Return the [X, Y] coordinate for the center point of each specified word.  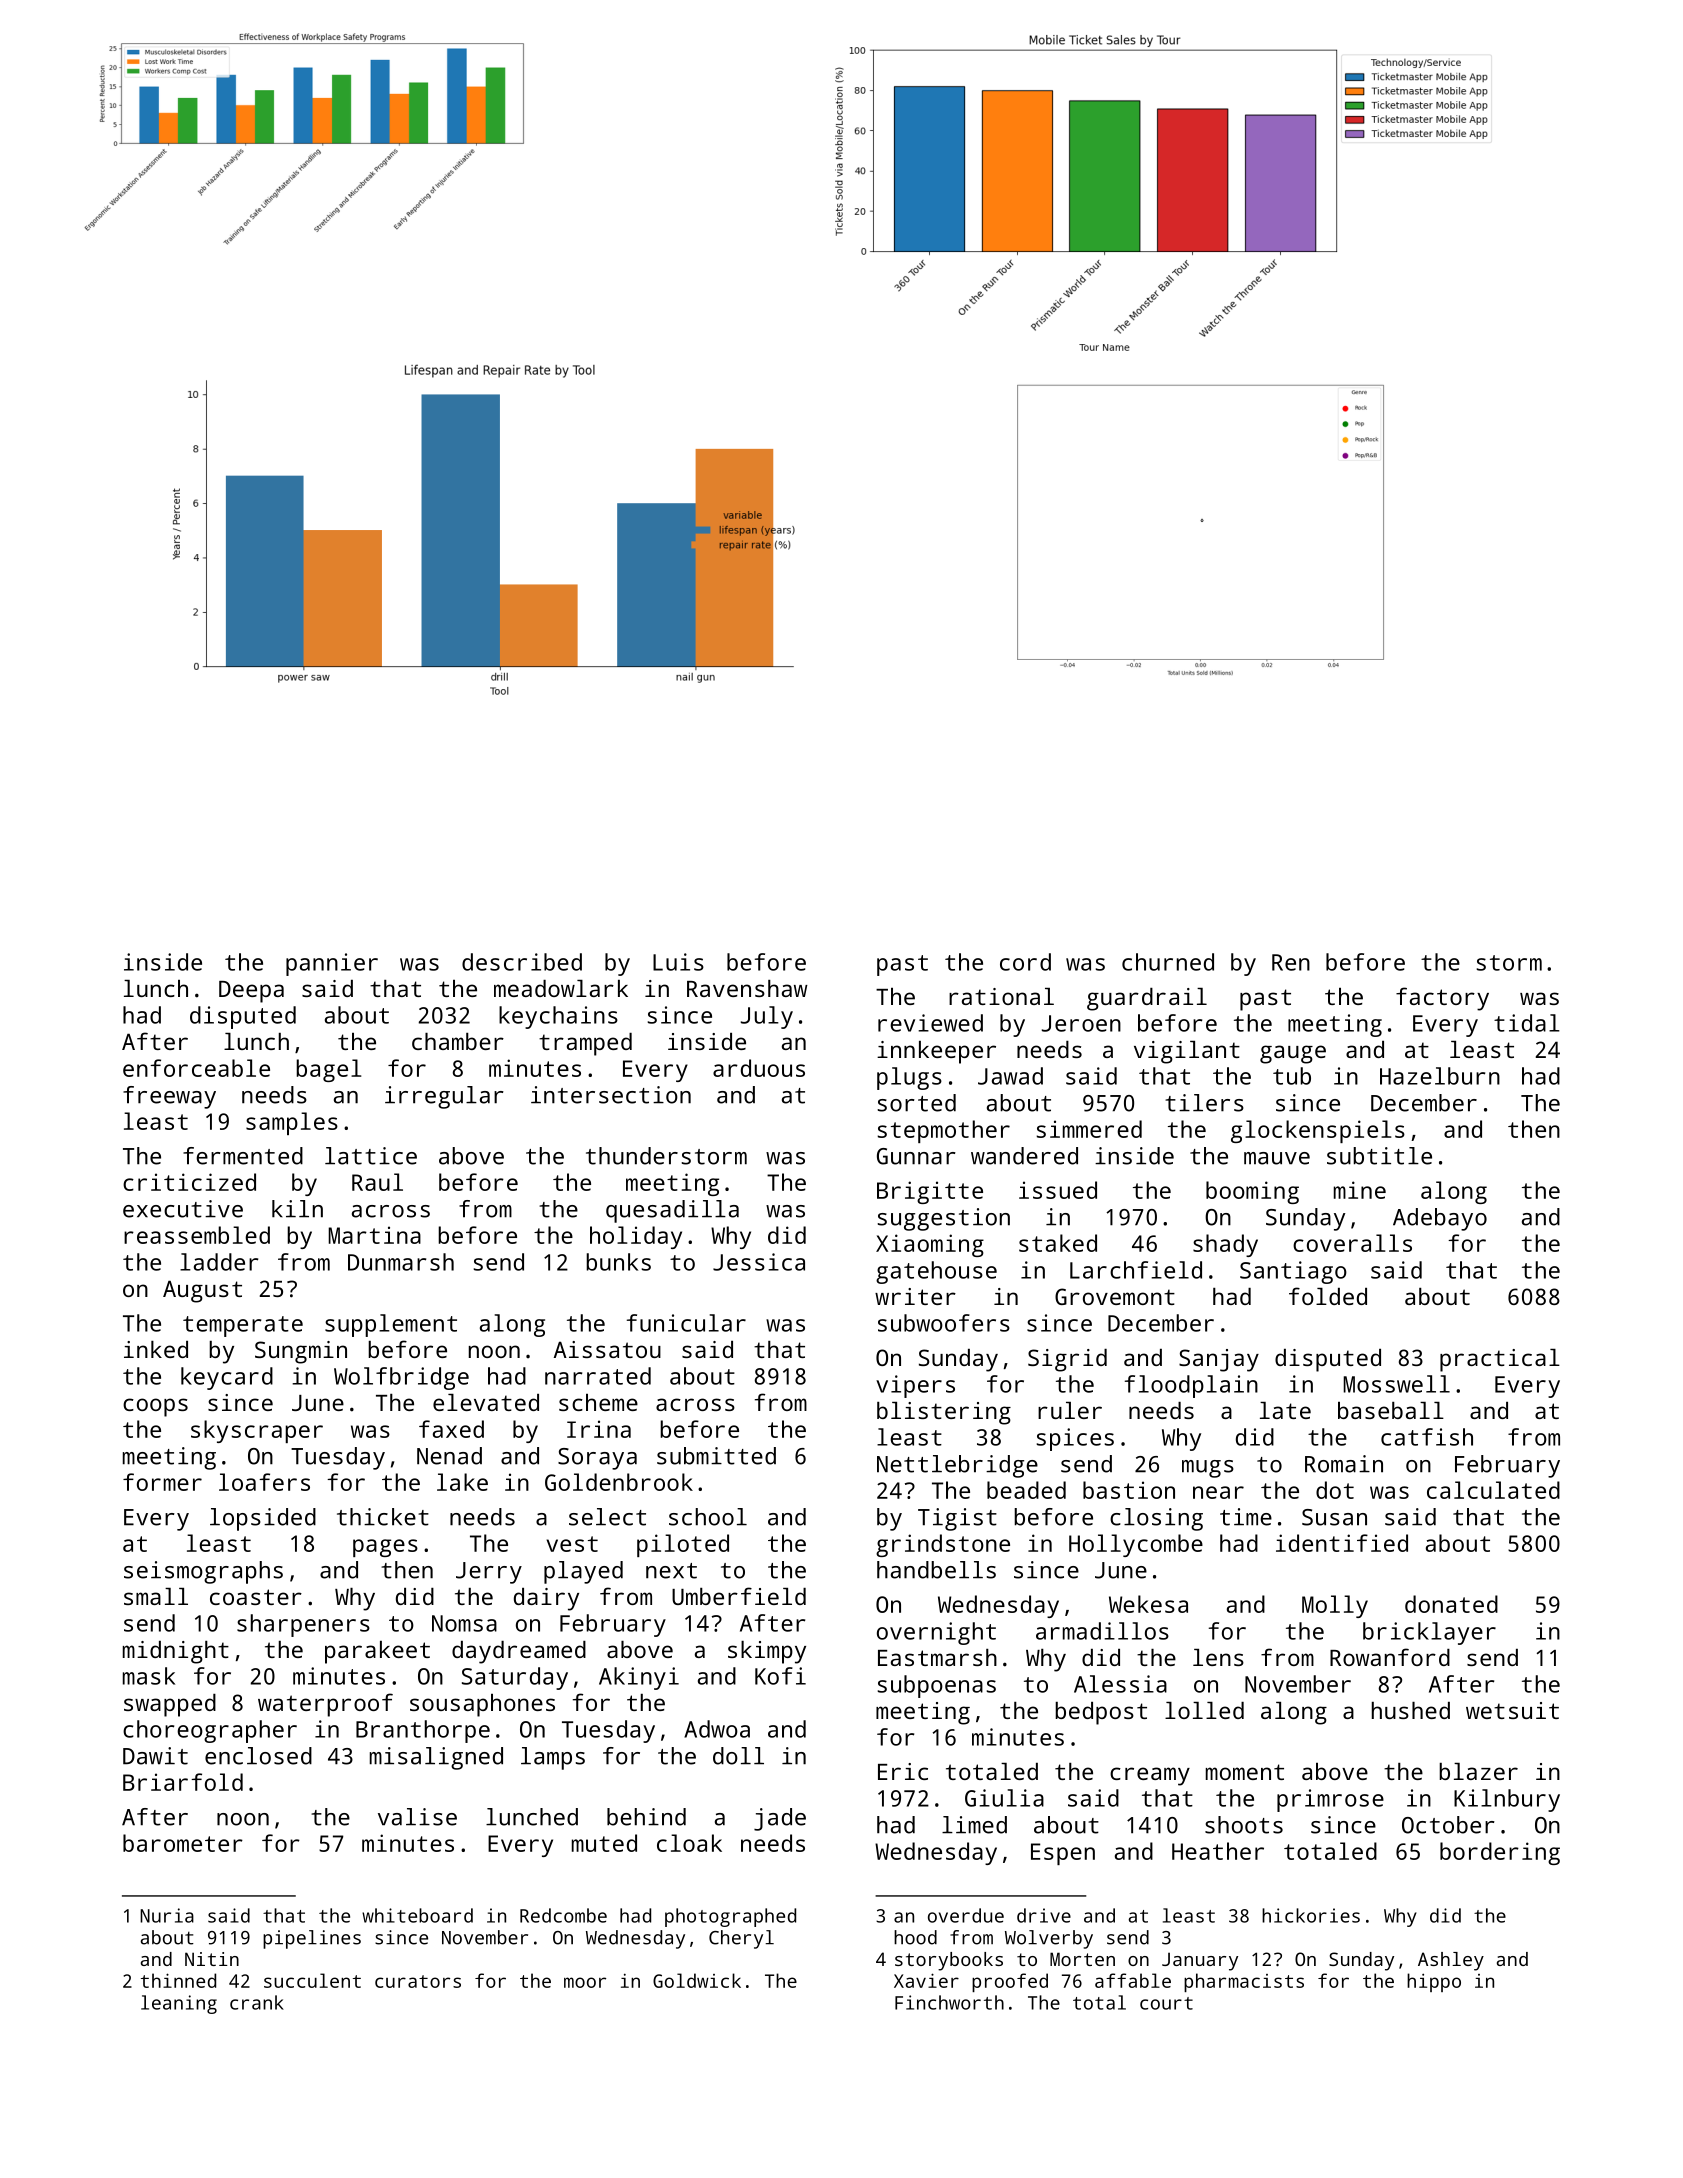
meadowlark [561, 988]
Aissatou [607, 1349]
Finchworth [949, 2002]
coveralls [1352, 1243]
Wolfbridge [401, 1378]
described [522, 962]
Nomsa [464, 1623]
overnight [936, 1633]
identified [1342, 1543]
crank [257, 2002]
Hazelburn [1440, 1076]
